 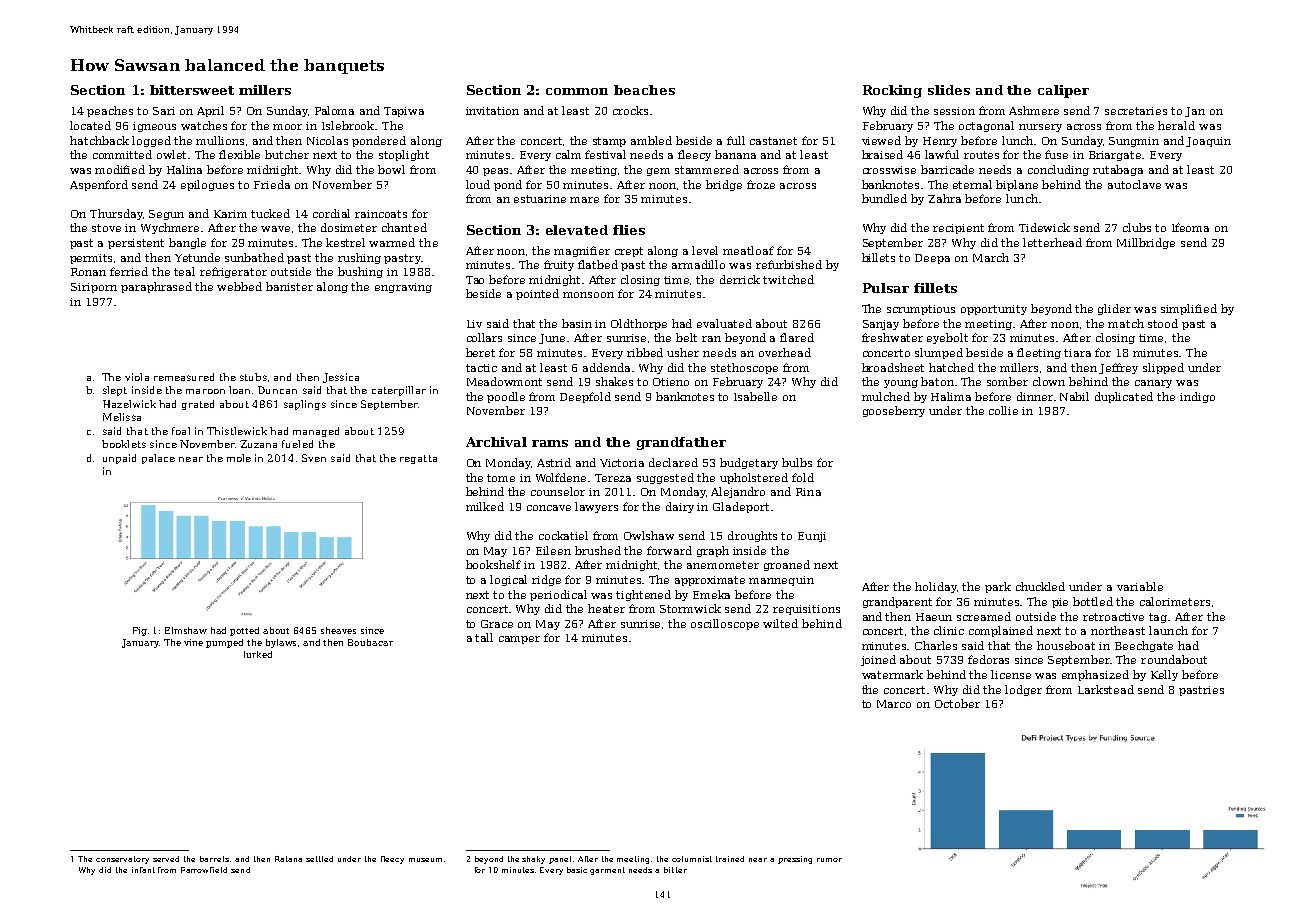 What do you see at coordinates (725, 624) in the screenshot?
I see `oscilloscope` at bounding box center [725, 624].
